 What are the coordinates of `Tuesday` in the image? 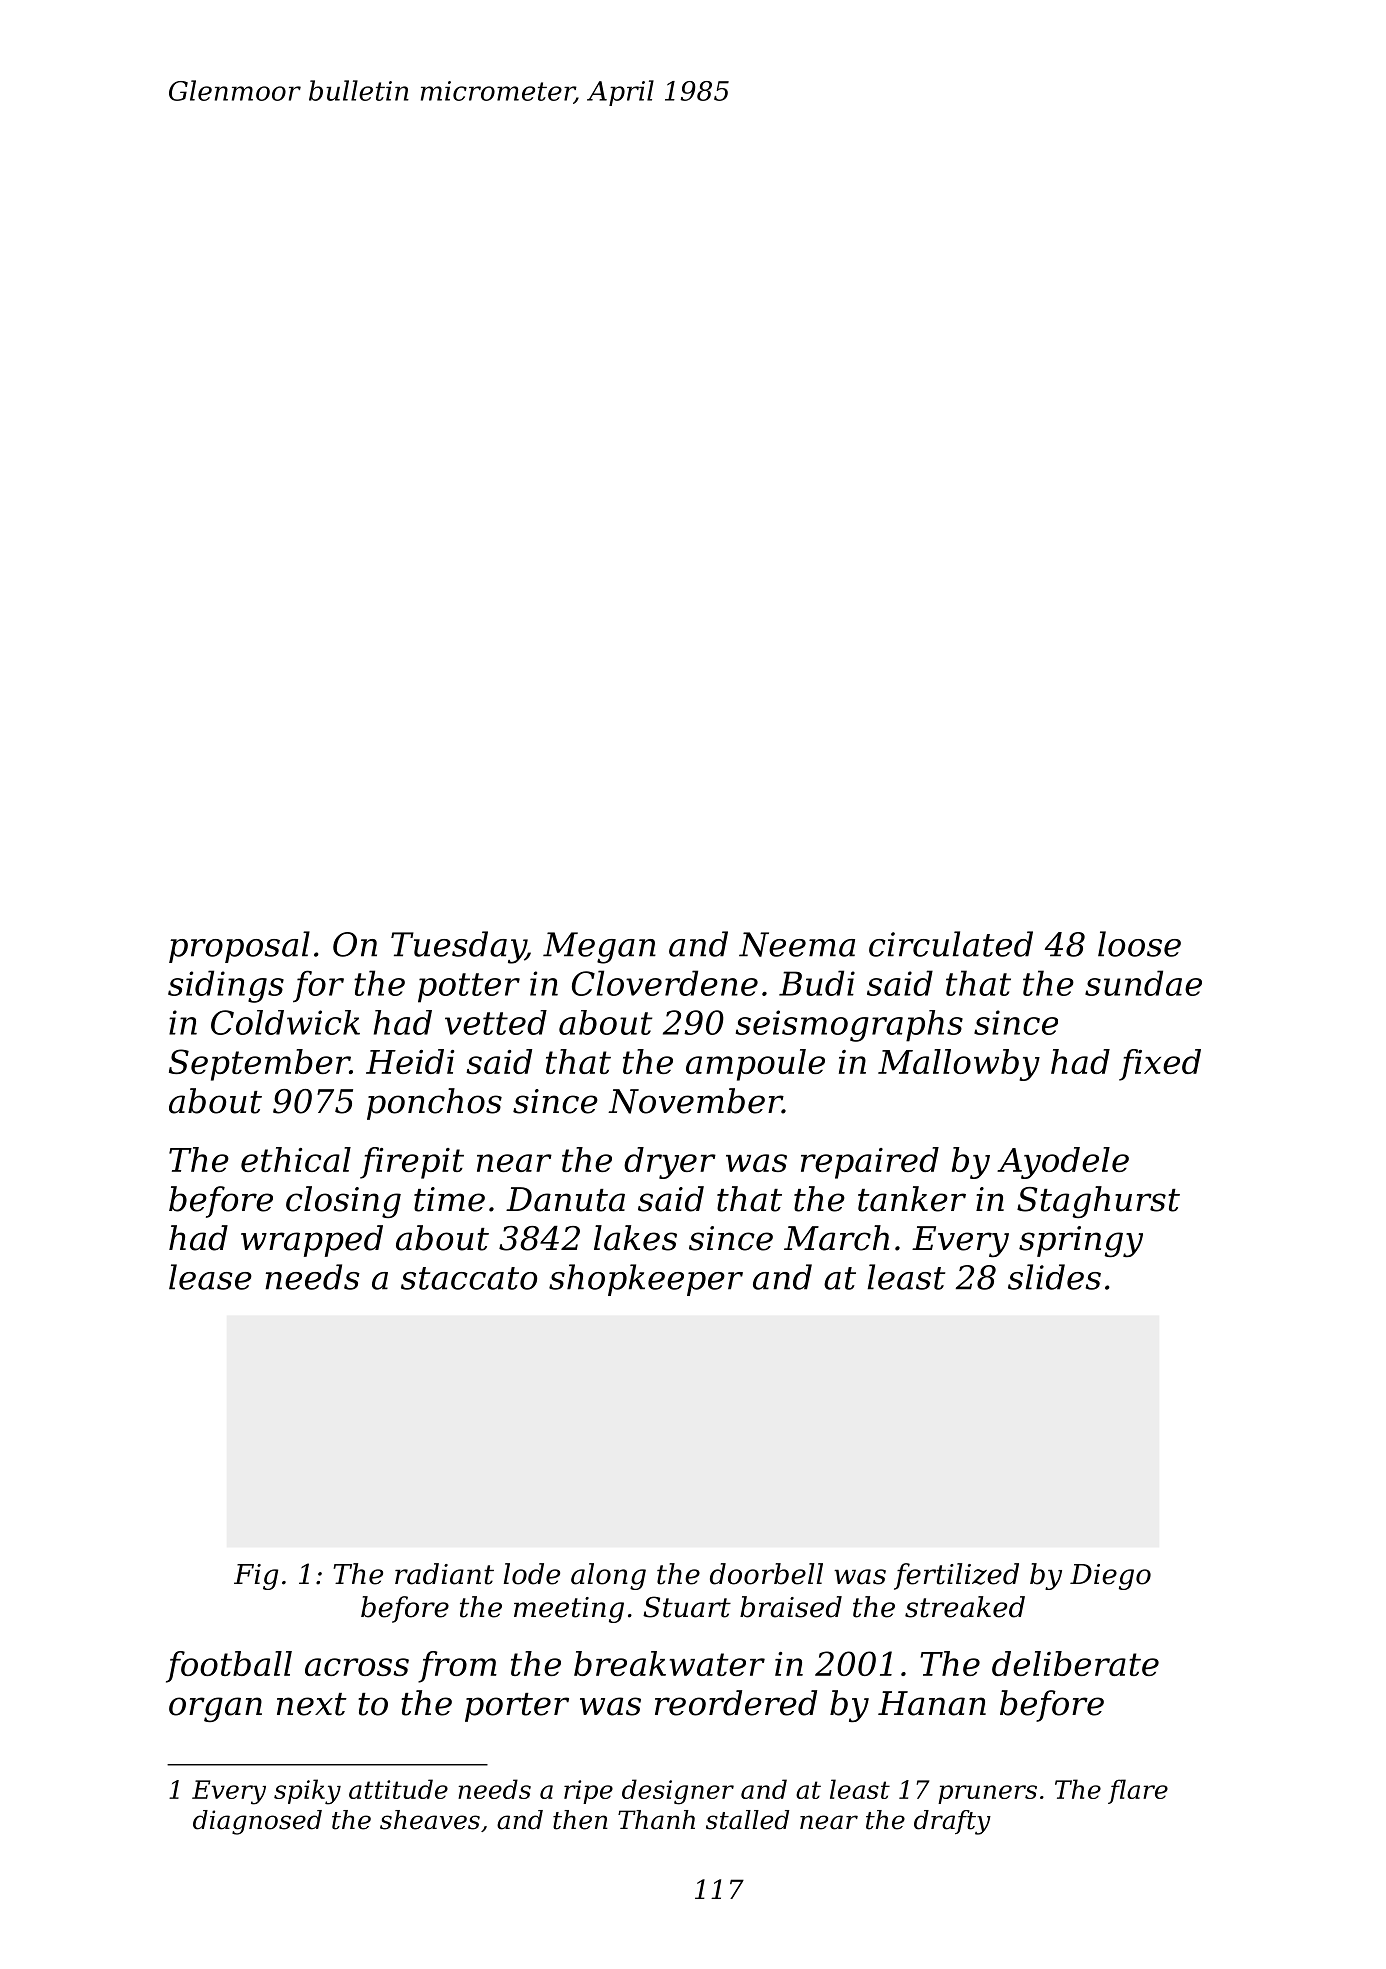 It's located at (458, 947).
